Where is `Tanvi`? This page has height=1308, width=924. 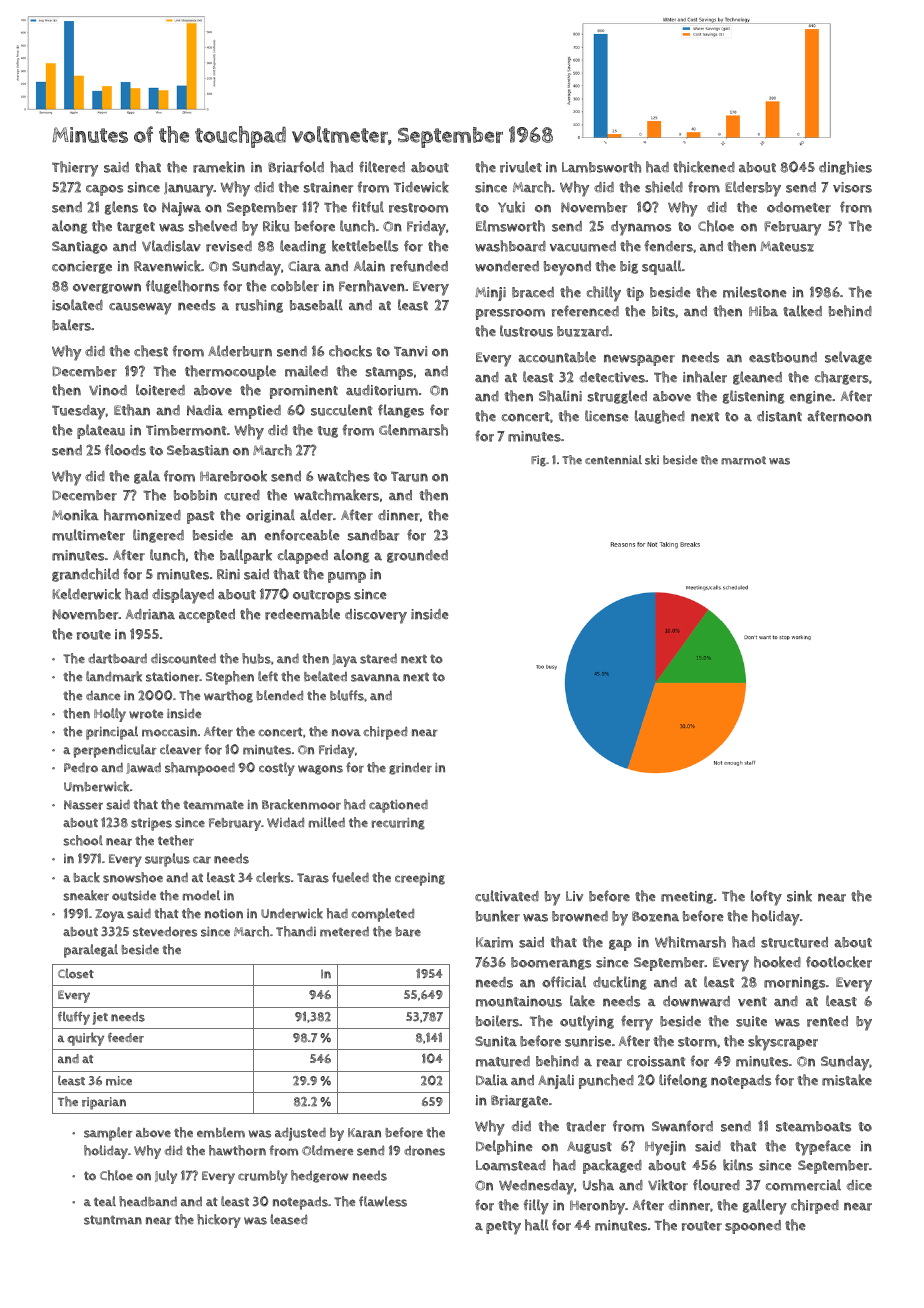
Tanvi is located at coordinates (411, 351).
